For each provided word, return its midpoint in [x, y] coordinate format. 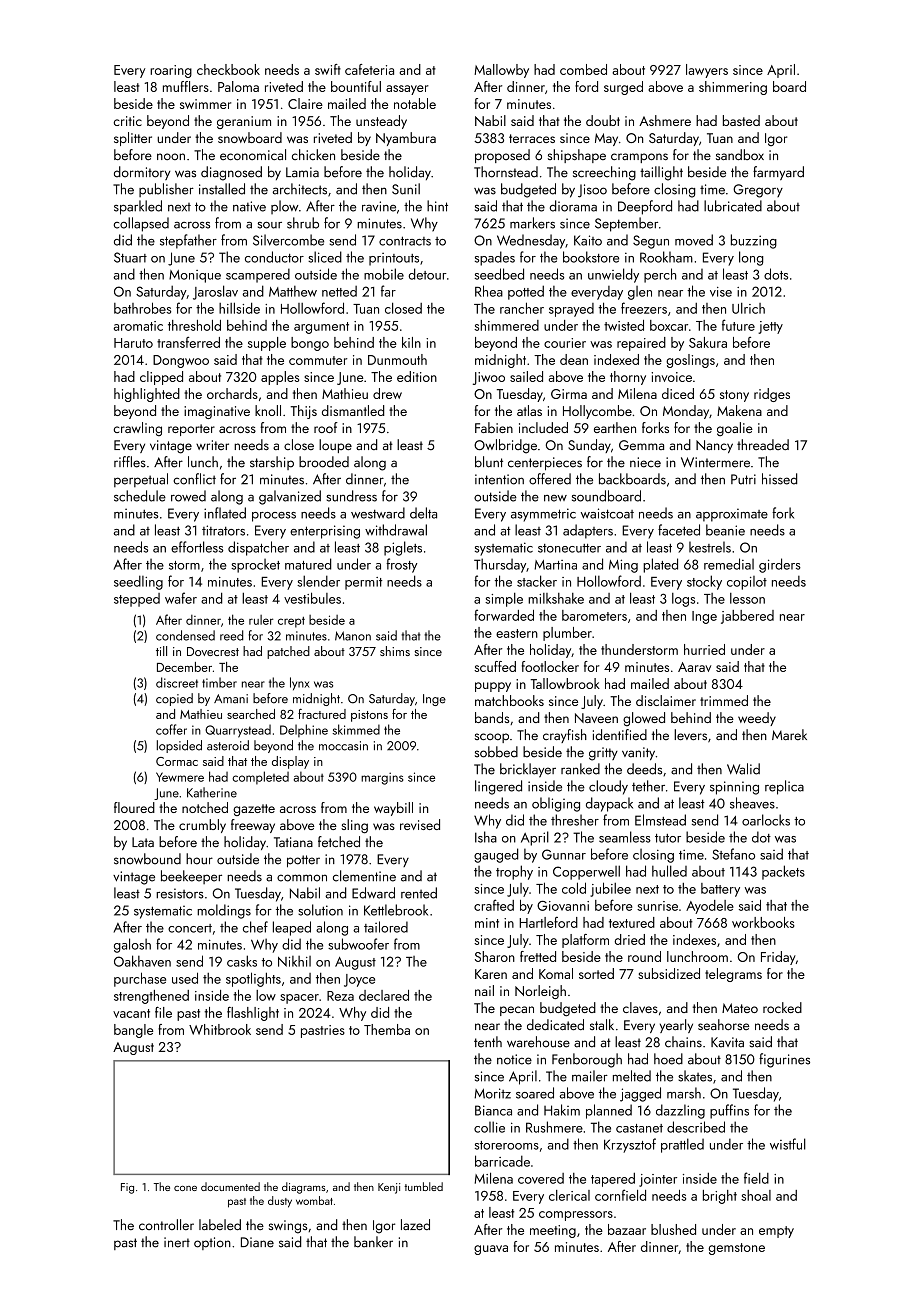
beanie [725, 530]
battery [720, 890]
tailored [386, 927]
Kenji [389, 1188]
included [543, 427]
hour [199, 859]
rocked [782, 1007]
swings [288, 1227]
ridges [772, 395]
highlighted [147, 395]
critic [128, 121]
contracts [405, 241]
